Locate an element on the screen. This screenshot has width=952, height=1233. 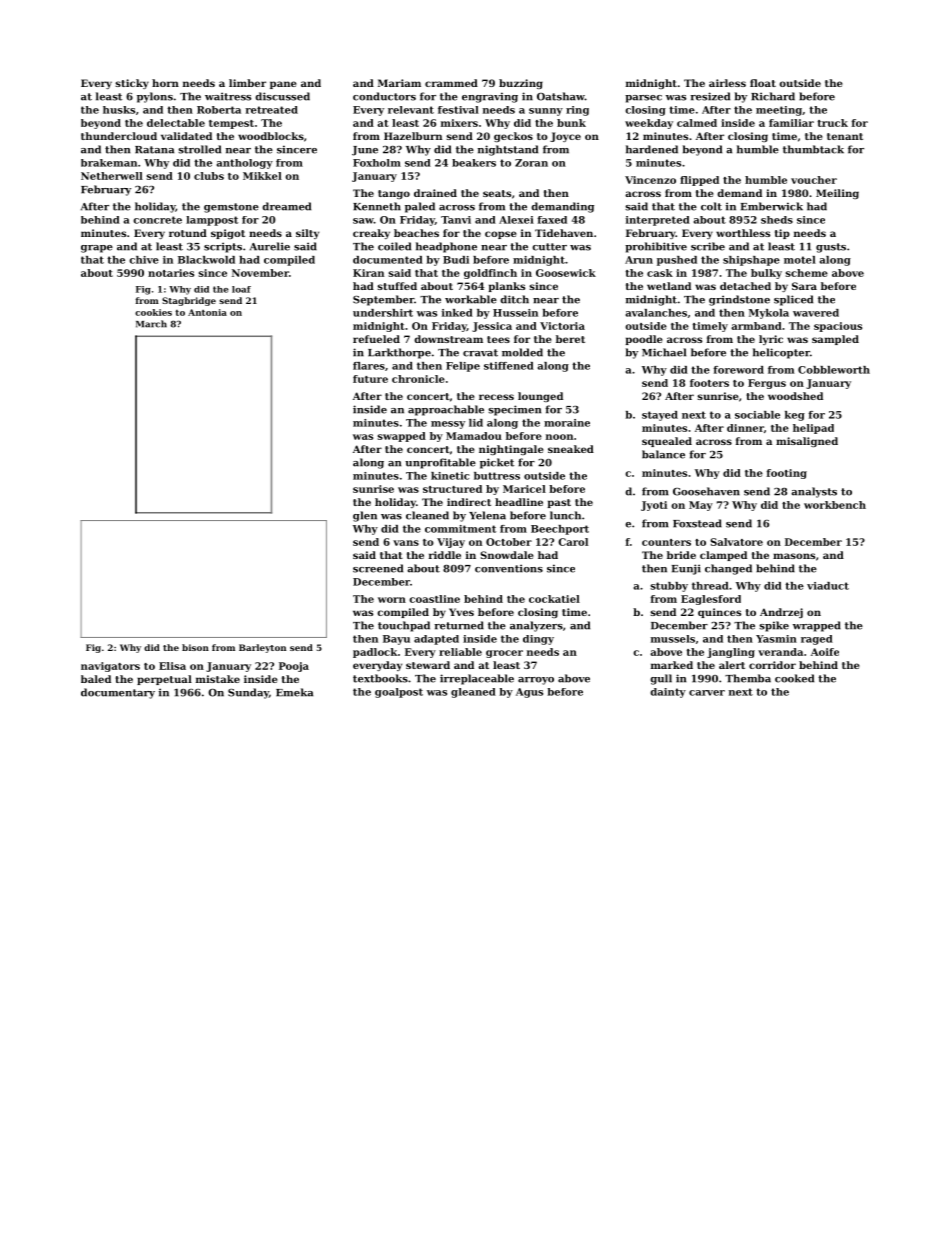
Emeka is located at coordinates (294, 692).
